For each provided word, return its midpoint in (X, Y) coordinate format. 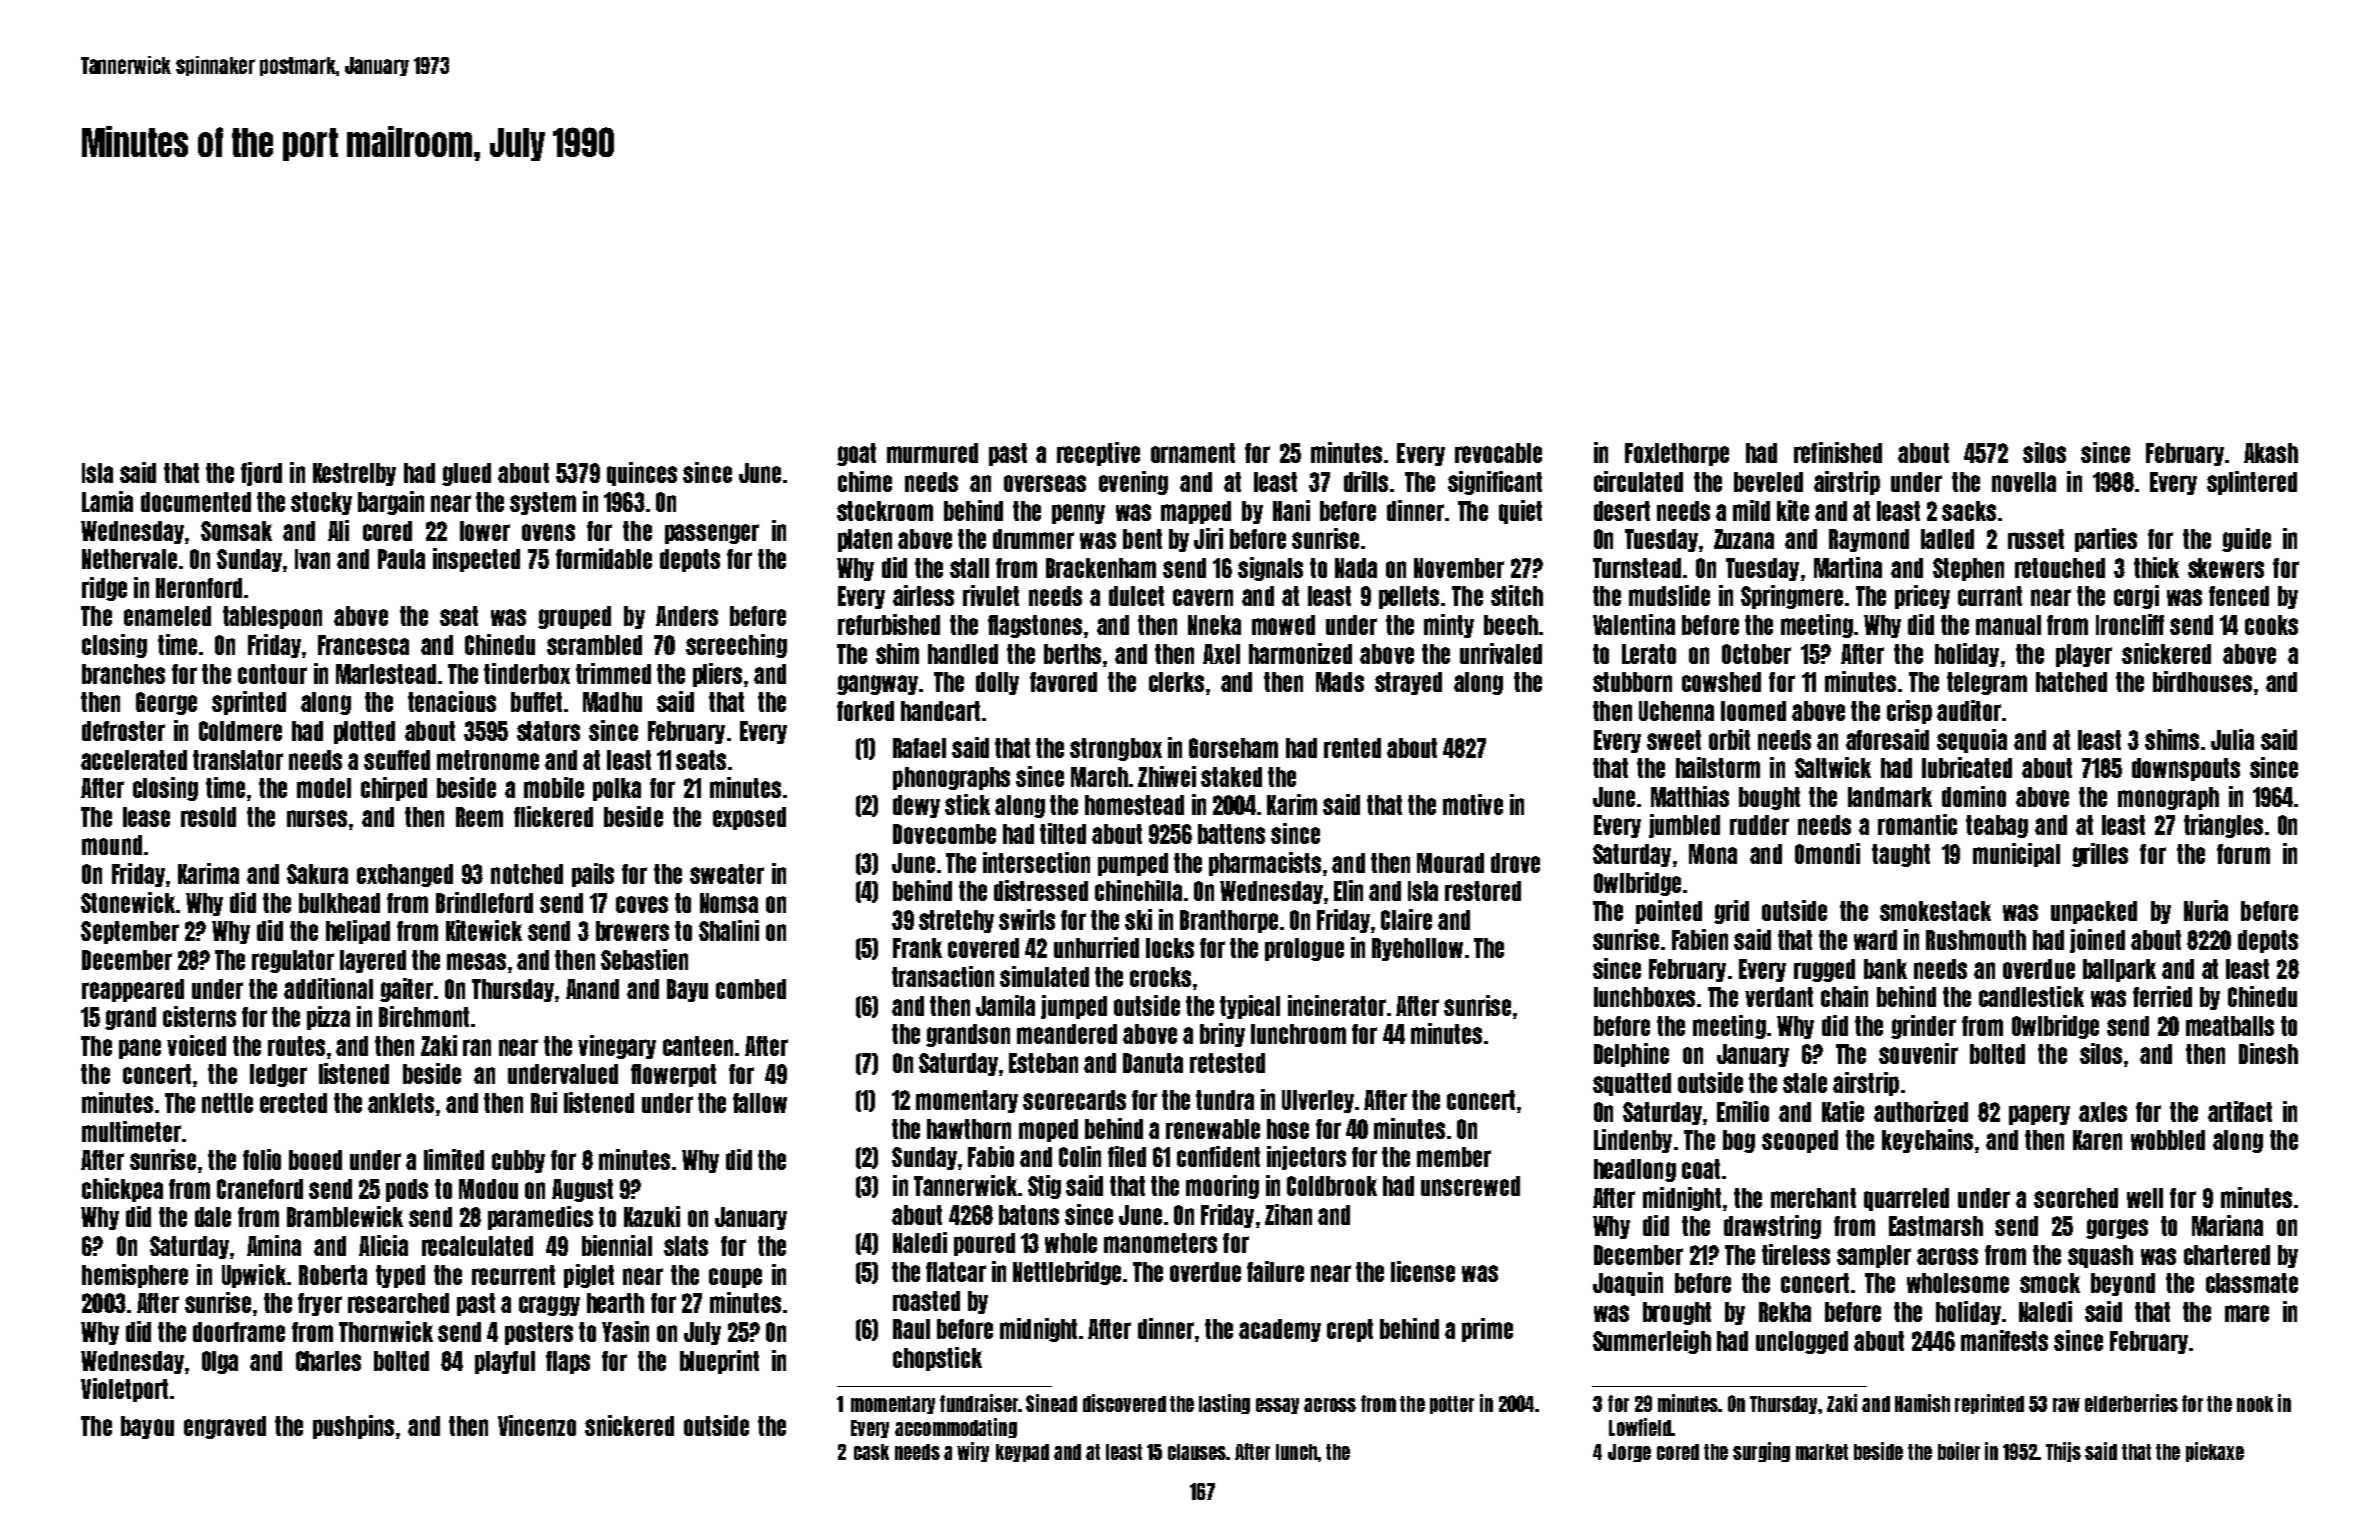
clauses (1197, 1452)
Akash (2271, 453)
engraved (225, 1427)
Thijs (2063, 1452)
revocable (1498, 453)
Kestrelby (354, 474)
